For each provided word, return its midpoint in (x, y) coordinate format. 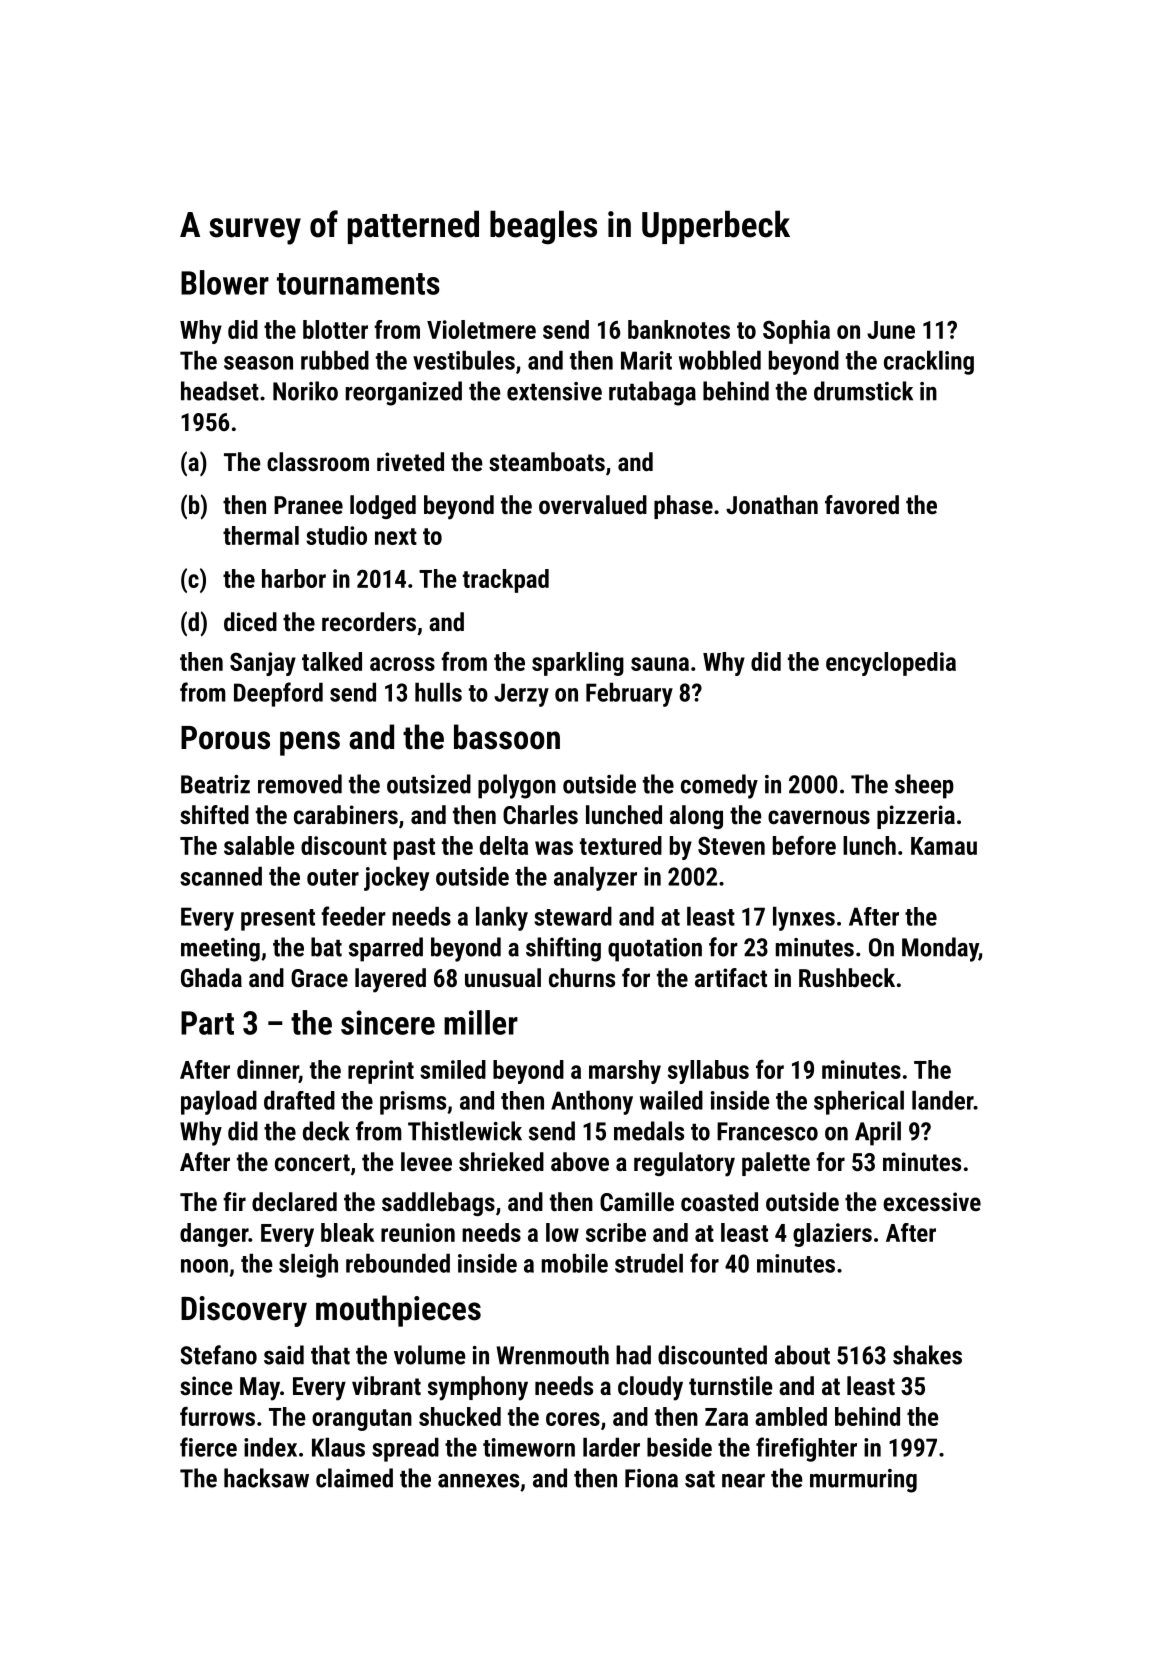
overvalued (593, 504)
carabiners (346, 814)
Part (207, 1023)
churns (582, 977)
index (270, 1447)
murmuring (863, 1481)
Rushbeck (847, 977)
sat (700, 1479)
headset (220, 391)
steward (573, 916)
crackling (929, 362)
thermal (261, 535)
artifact (731, 977)
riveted (410, 461)
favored (862, 504)
